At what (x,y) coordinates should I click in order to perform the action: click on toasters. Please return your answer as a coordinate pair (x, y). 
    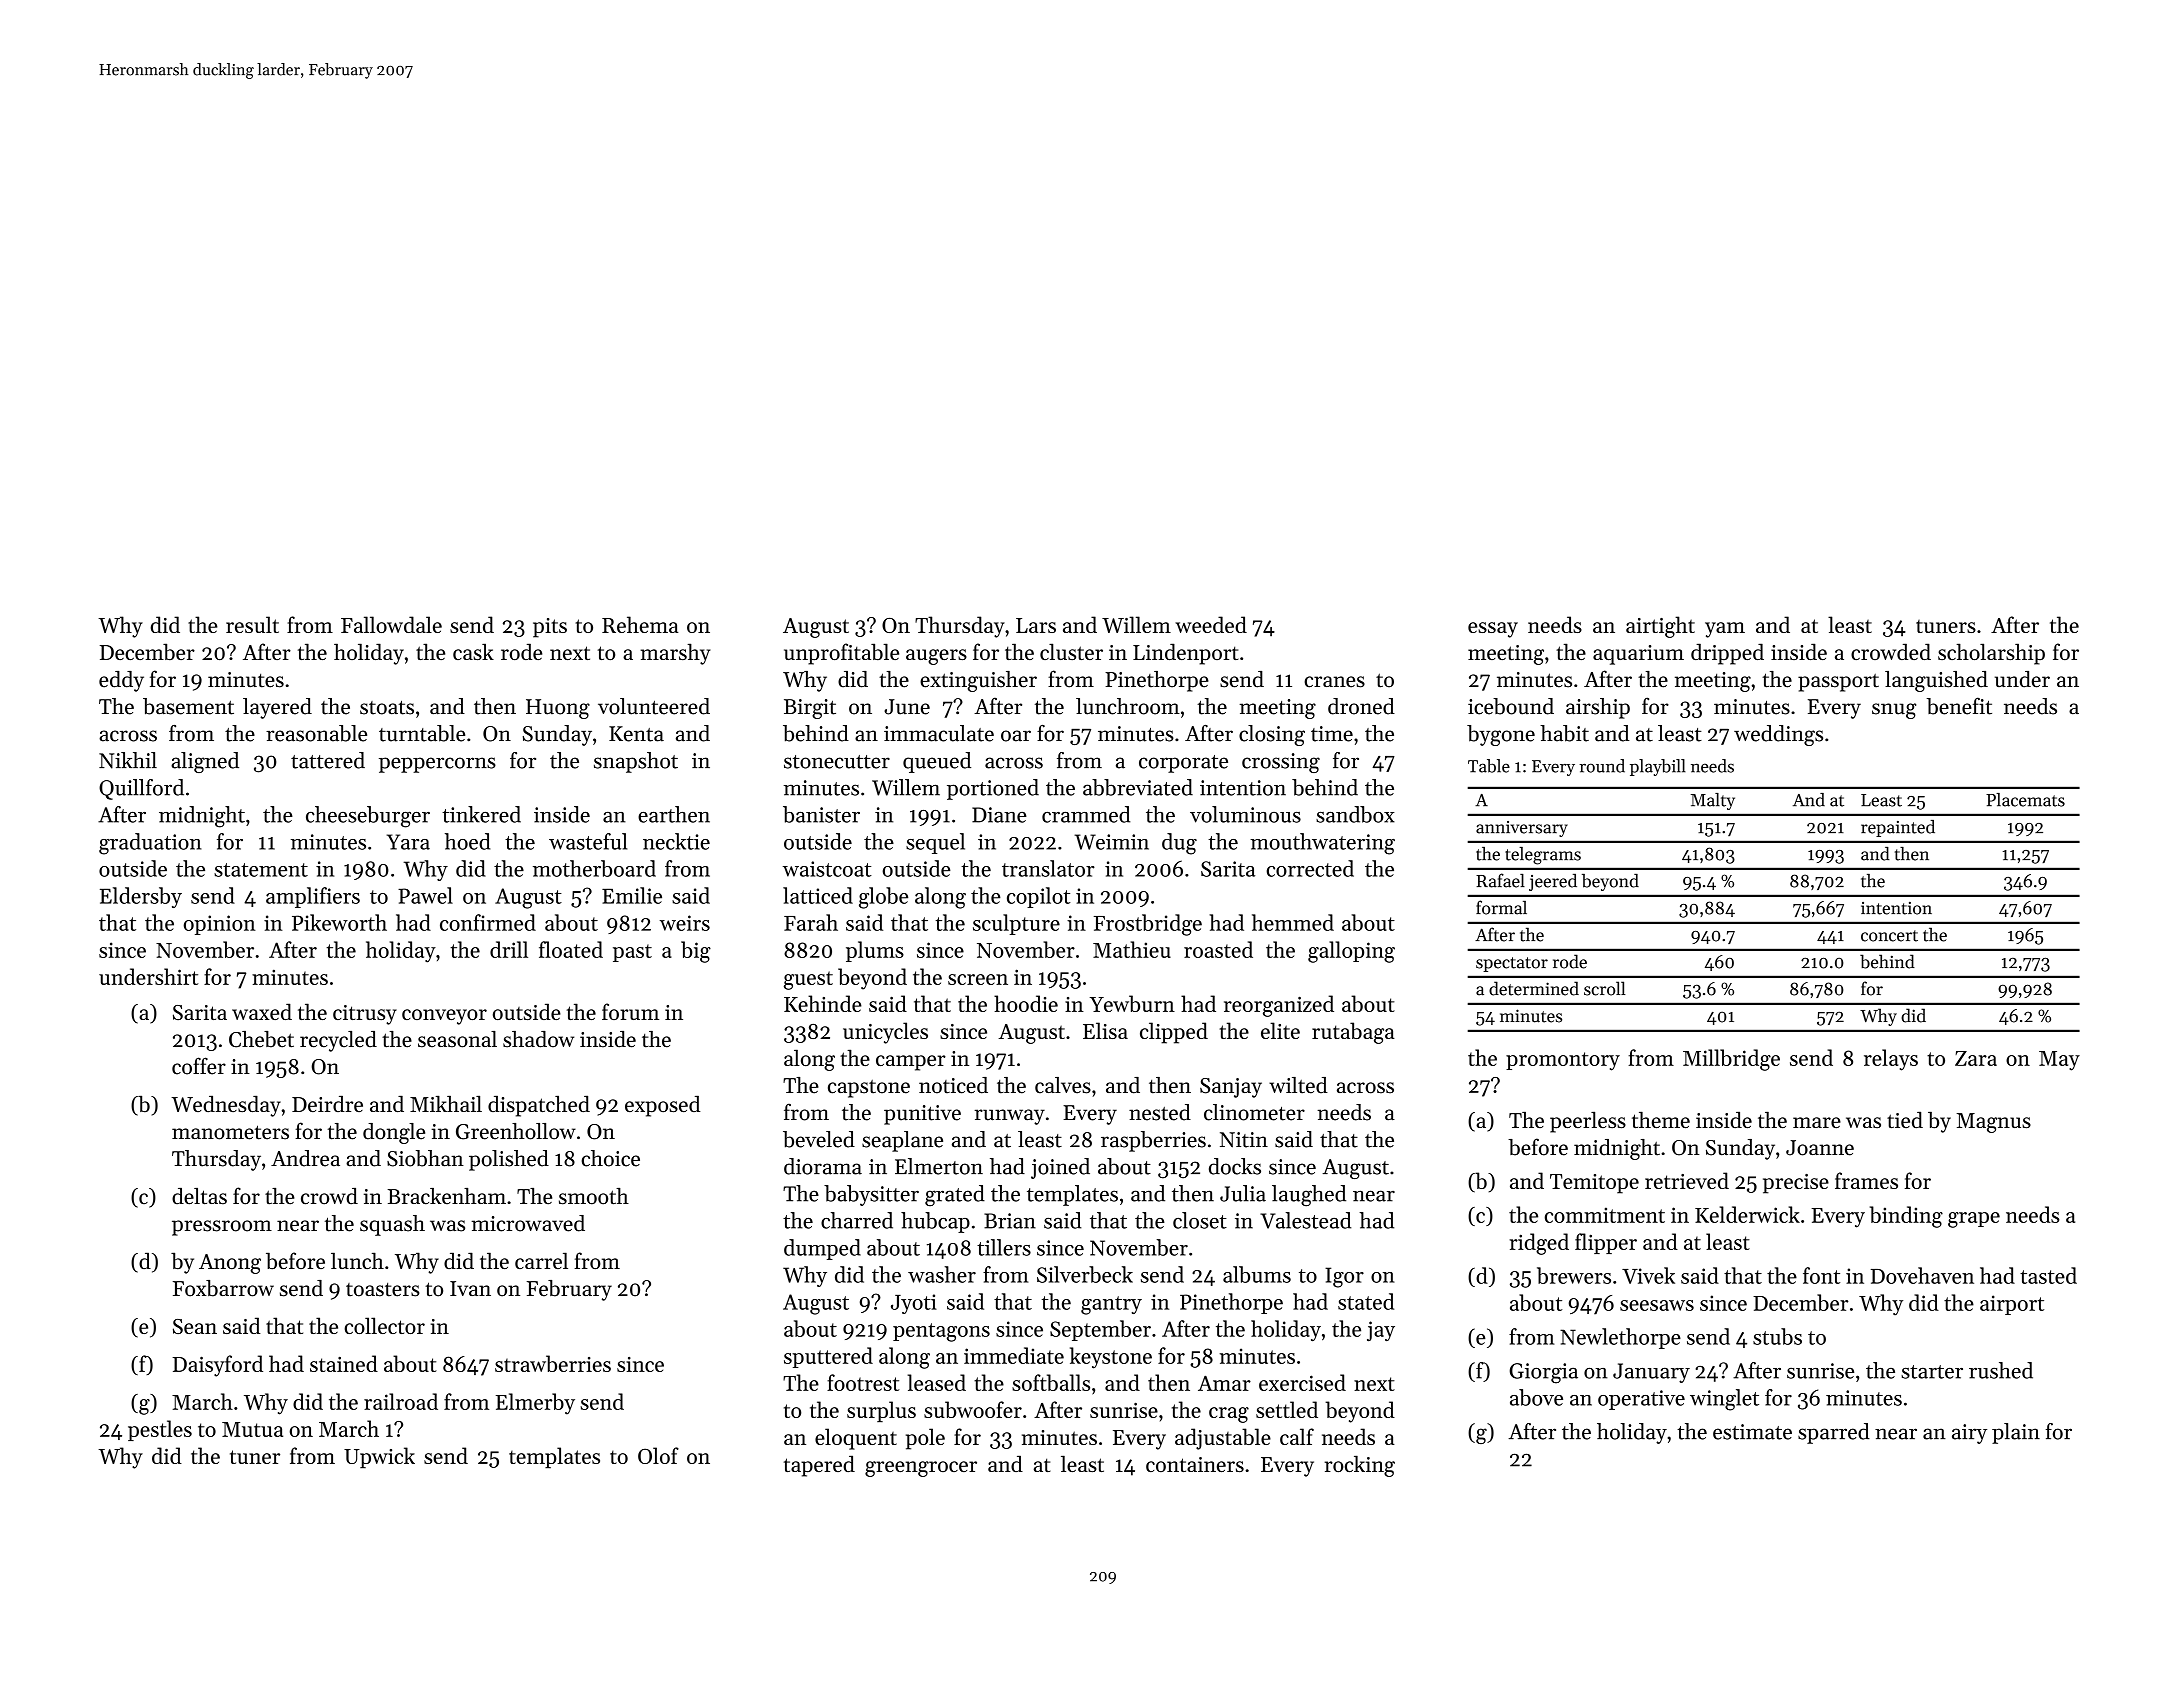
    Looking at the image, I should click on (383, 1290).
